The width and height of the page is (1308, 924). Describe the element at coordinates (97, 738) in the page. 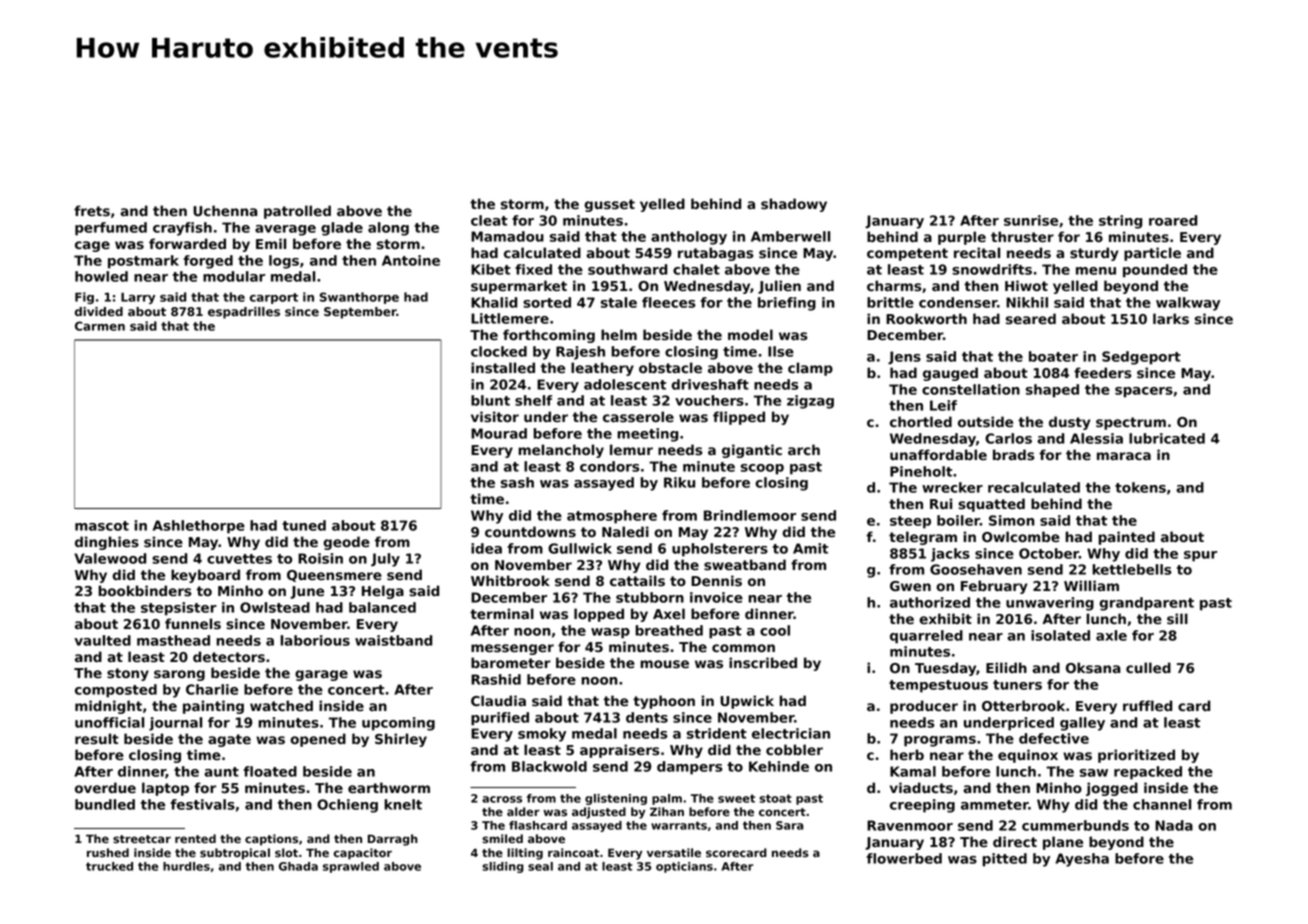

I see `result` at that location.
